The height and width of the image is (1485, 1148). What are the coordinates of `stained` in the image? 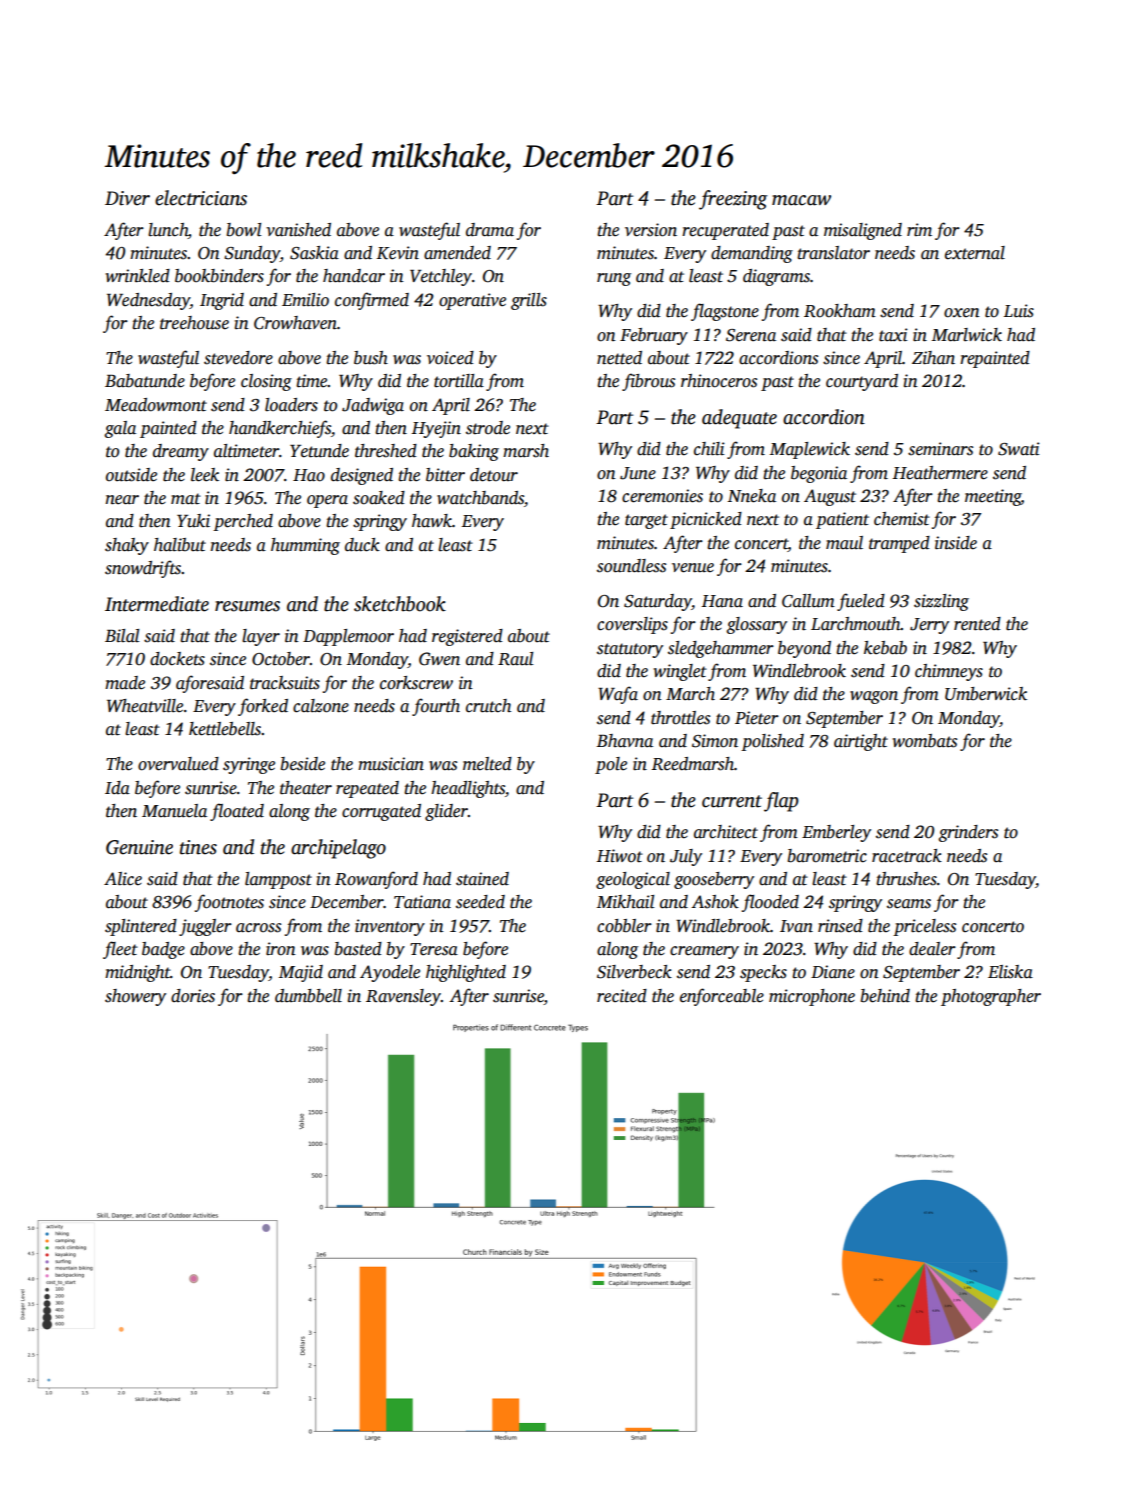 It's located at (482, 879).
